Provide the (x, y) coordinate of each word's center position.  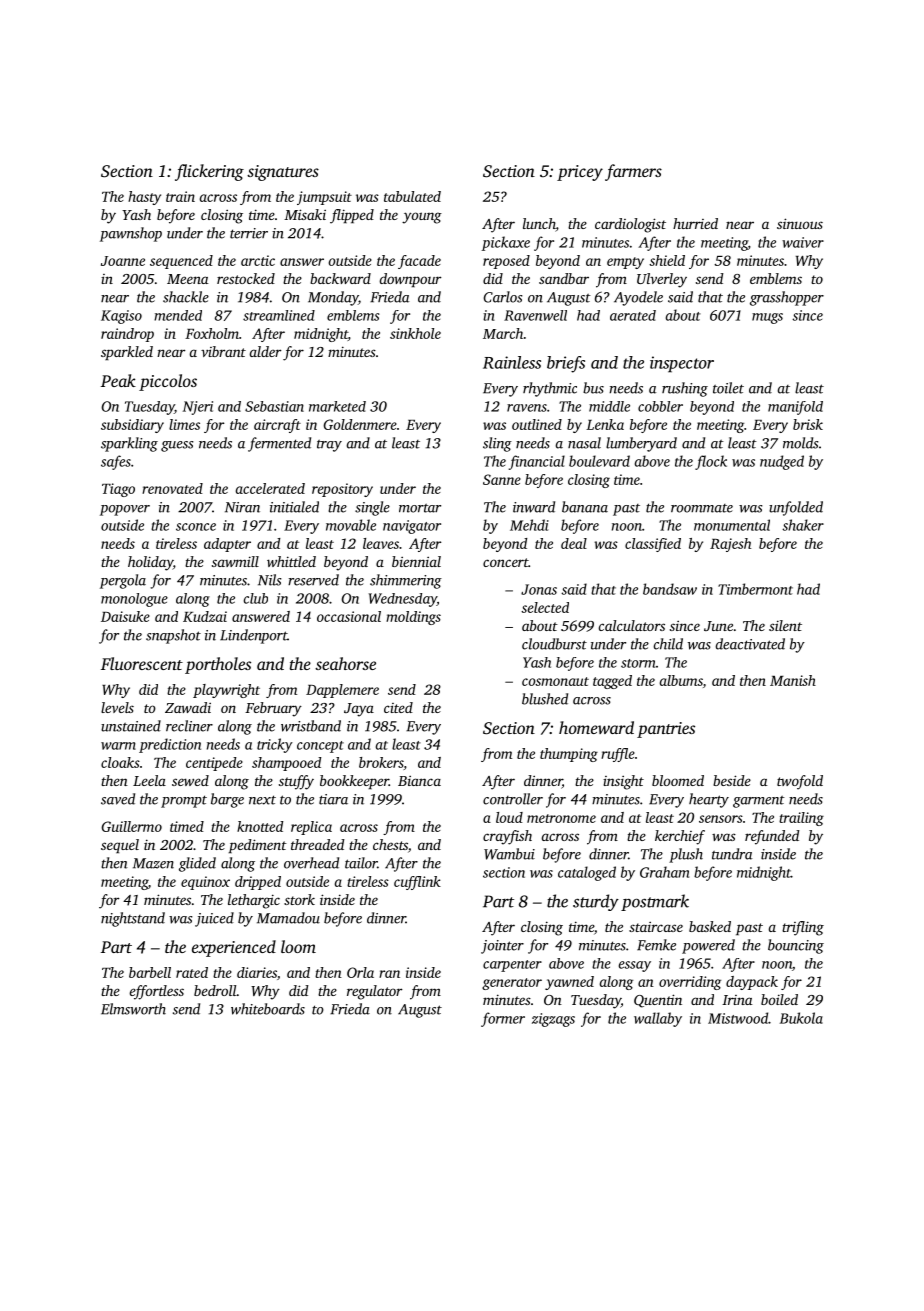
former (503, 1019)
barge (227, 800)
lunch (539, 225)
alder (266, 351)
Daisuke (125, 616)
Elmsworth (133, 1009)
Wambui (509, 854)
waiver (803, 242)
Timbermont (755, 589)
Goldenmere (360, 424)
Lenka (605, 424)
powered (708, 946)
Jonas (539, 589)
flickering (209, 172)
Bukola (801, 1018)
